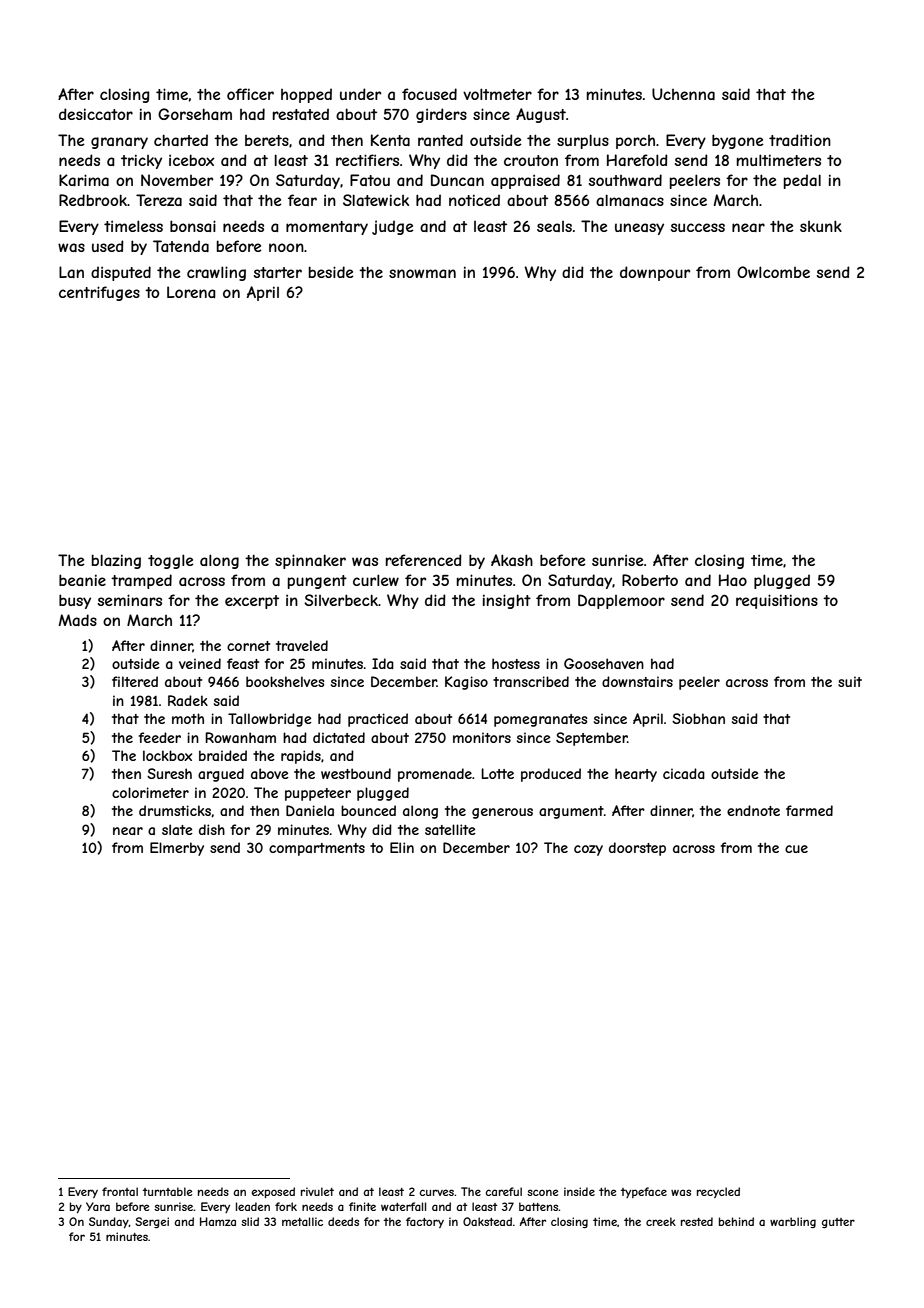  Describe the element at coordinates (96, 114) in the screenshot. I see `desiccator` at that location.
